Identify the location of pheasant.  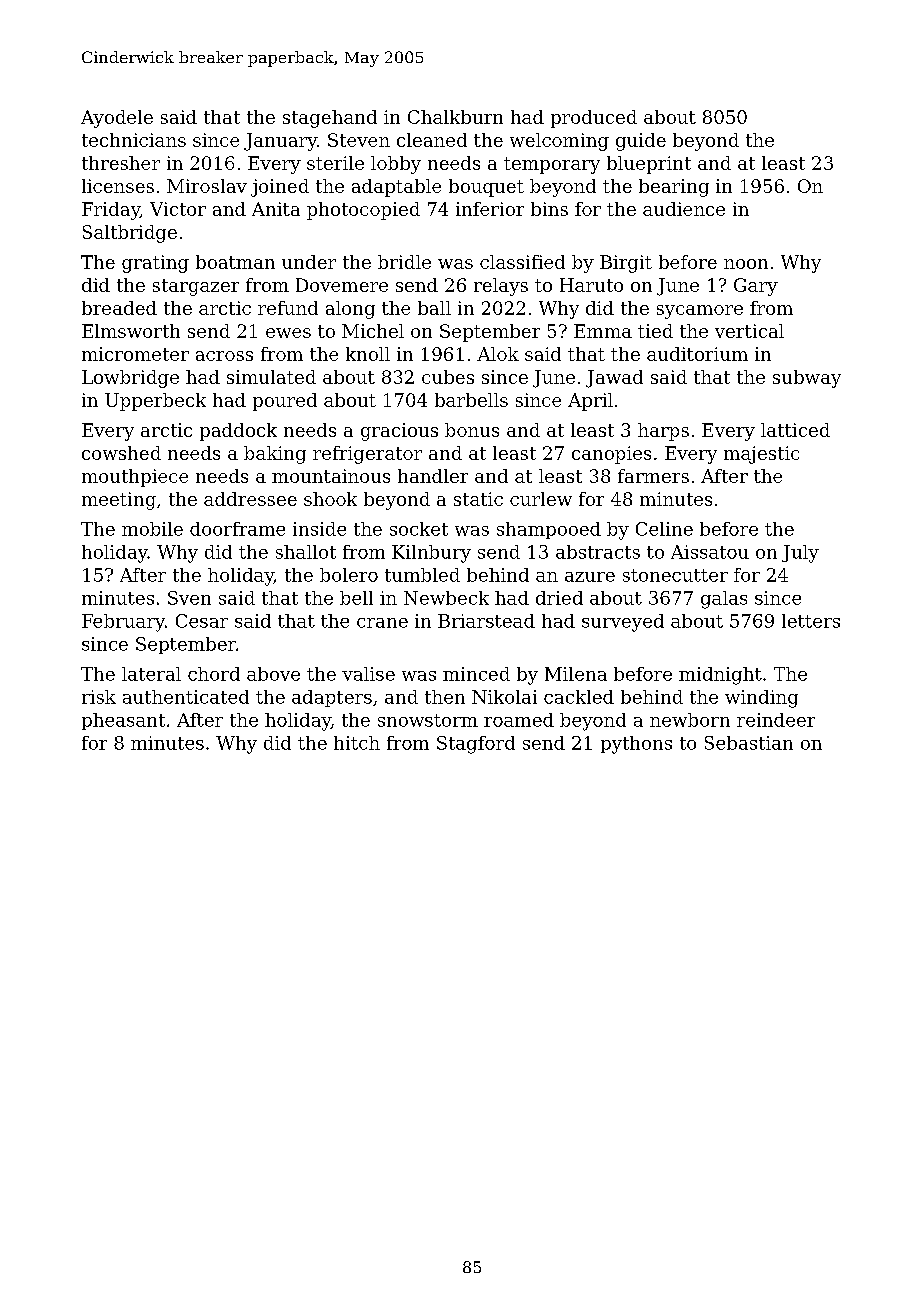
(123, 721).
